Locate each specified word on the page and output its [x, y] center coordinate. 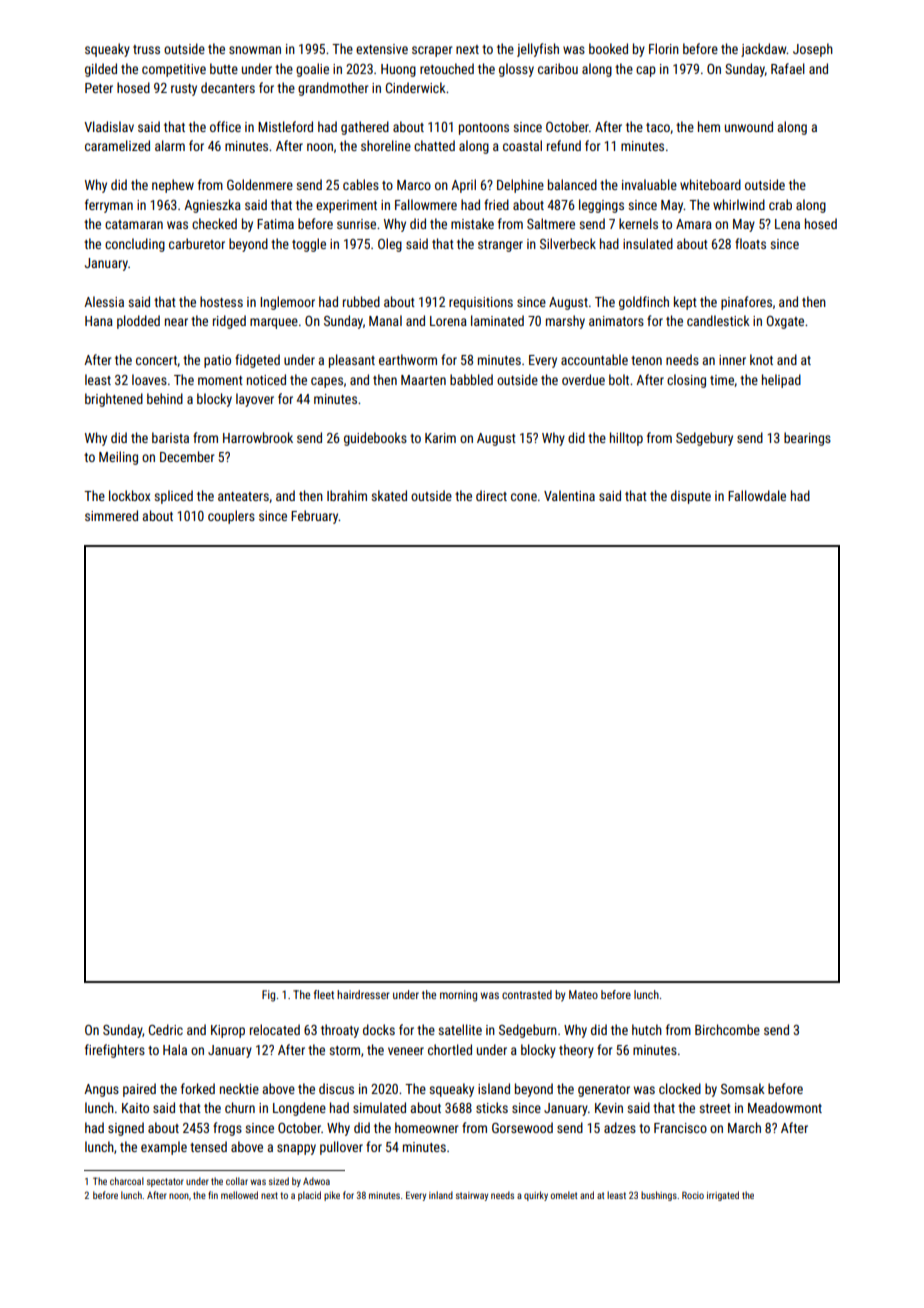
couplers [231, 517]
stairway [472, 1196]
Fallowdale [757, 495]
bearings [807, 439]
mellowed [239, 1195]
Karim [440, 438]
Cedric [166, 1029]
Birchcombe [727, 1029]
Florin [664, 48]
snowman [255, 50]
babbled [471, 379]
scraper [432, 51]
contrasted [527, 994]
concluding [135, 245]
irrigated [723, 1196]
